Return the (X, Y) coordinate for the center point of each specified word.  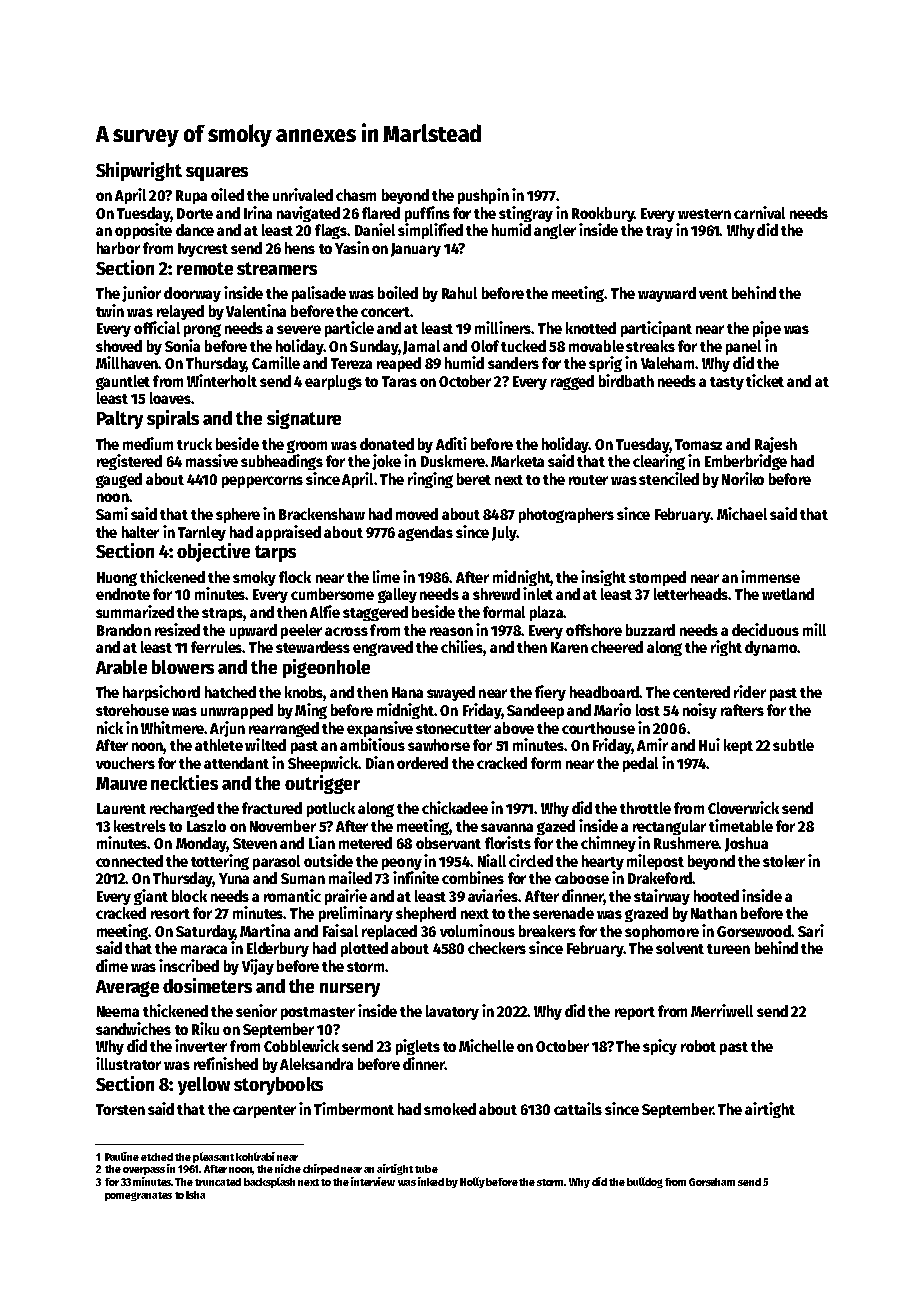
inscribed (189, 965)
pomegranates (138, 1196)
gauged (119, 480)
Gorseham (712, 1182)
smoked (450, 1109)
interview (373, 1181)
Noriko (743, 478)
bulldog (645, 1182)
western (704, 214)
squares (217, 174)
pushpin (483, 196)
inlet (538, 593)
